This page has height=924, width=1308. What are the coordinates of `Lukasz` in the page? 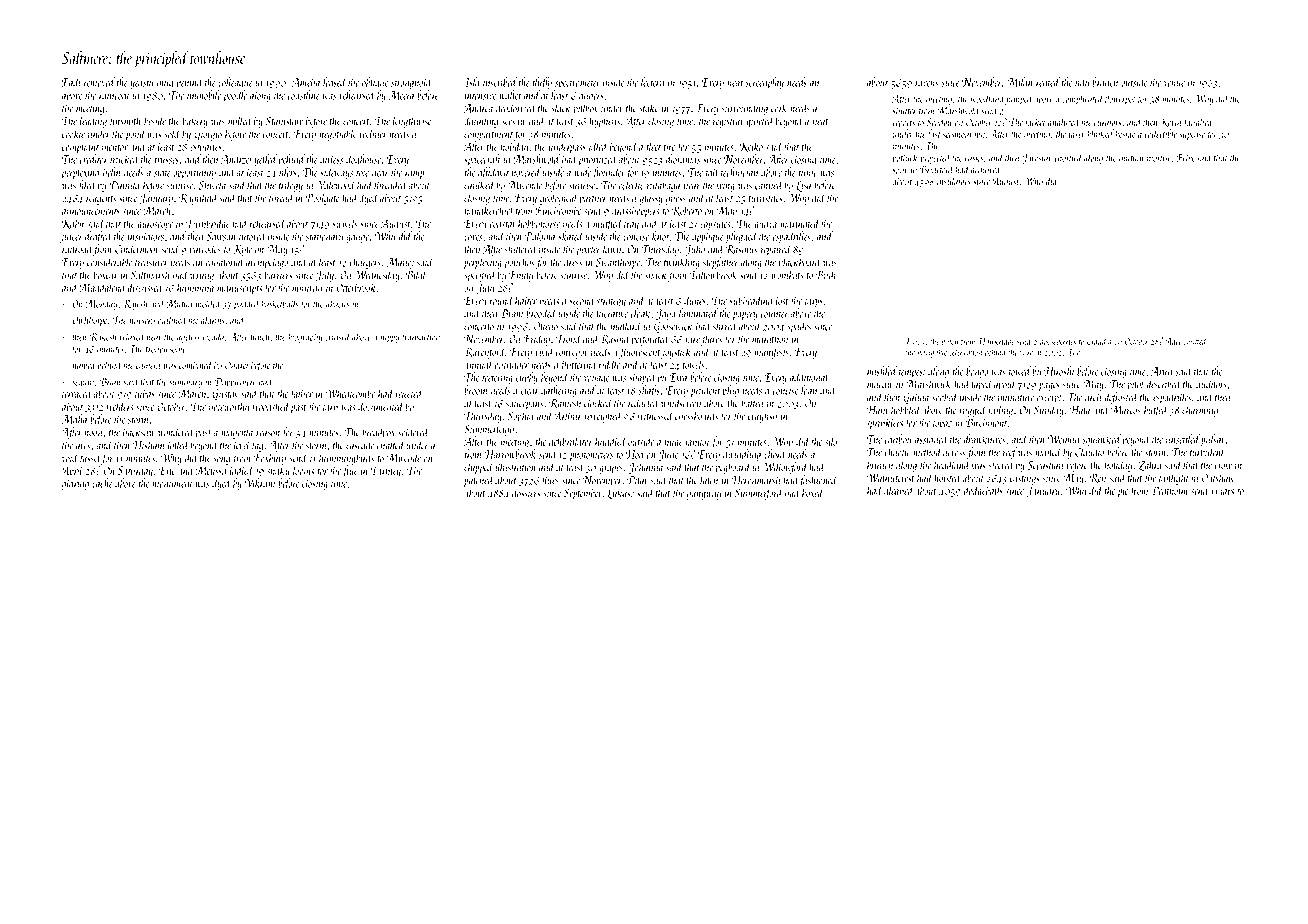 It's located at (621, 493).
